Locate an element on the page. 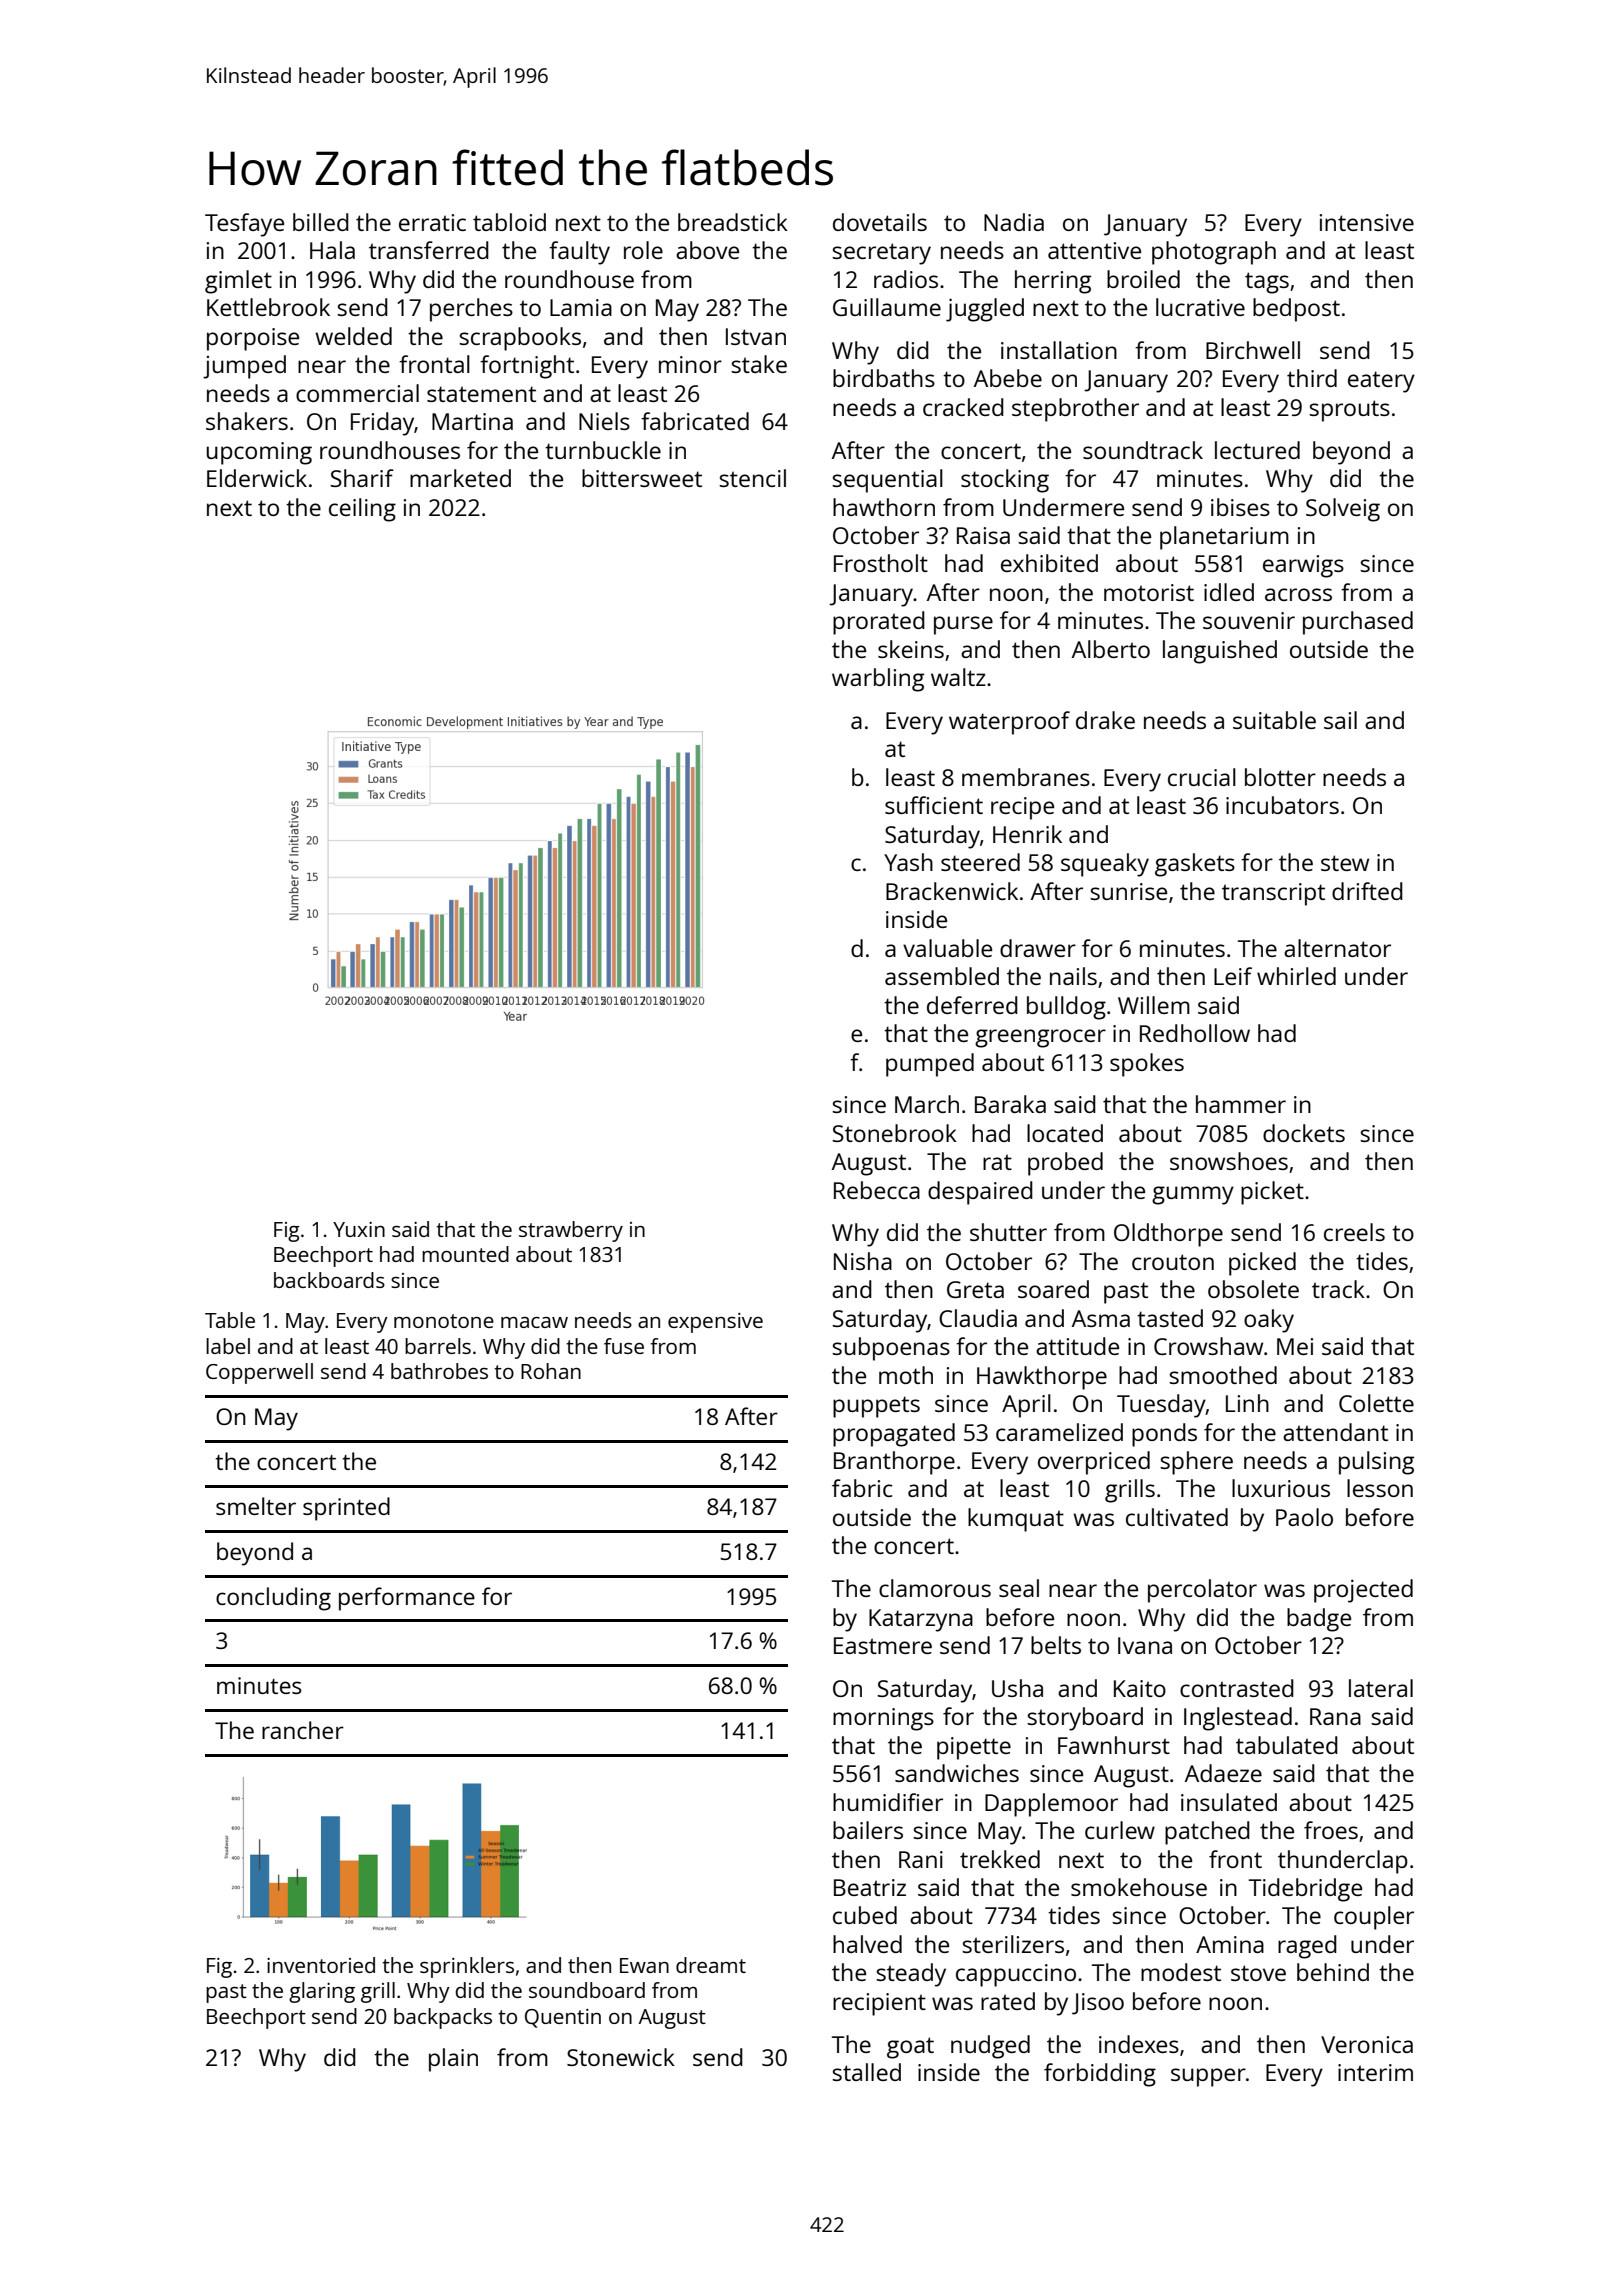 The image size is (1620, 2292). probed is located at coordinates (1065, 1164).
